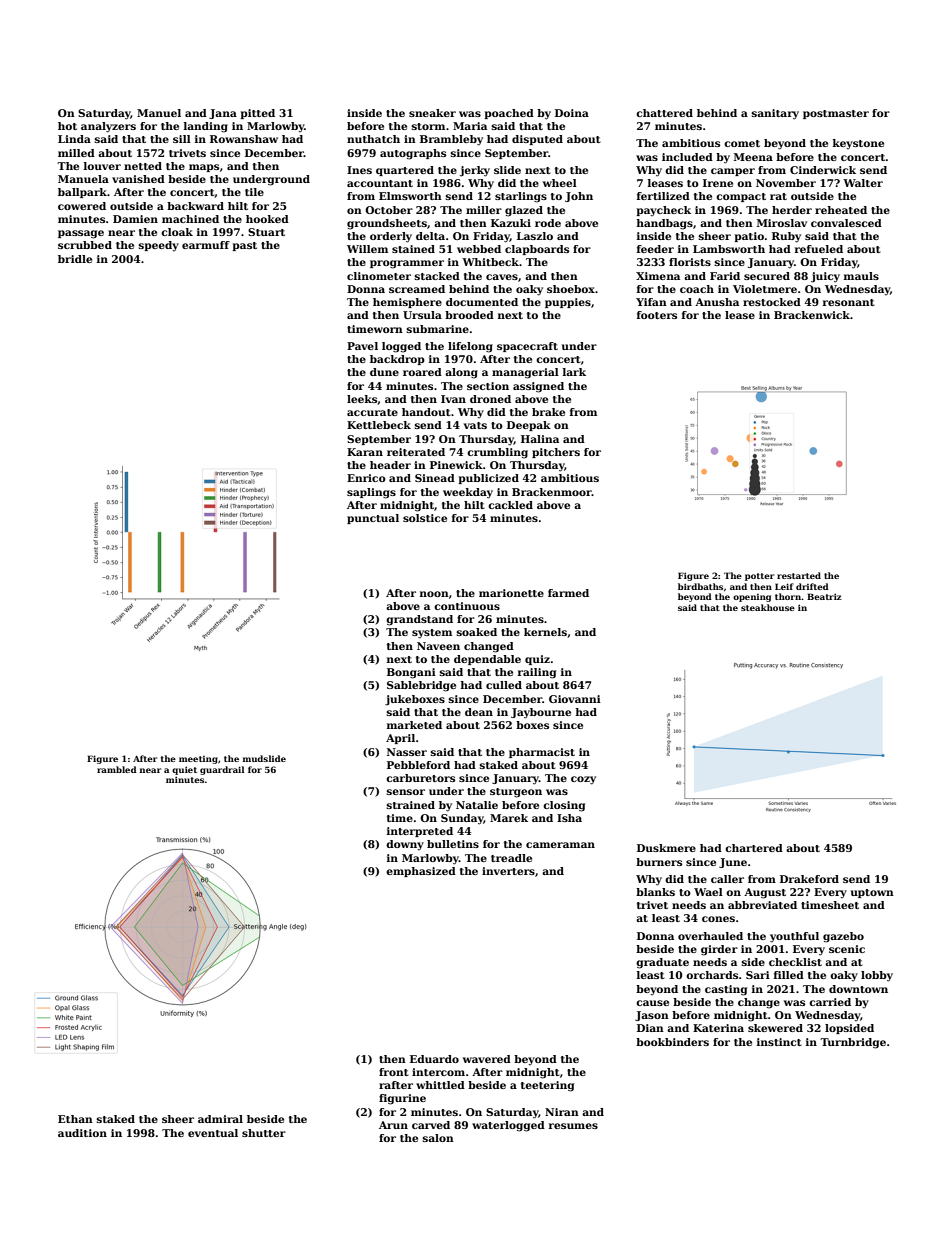 The width and height of the image is (952, 1233). What do you see at coordinates (872, 893) in the image?
I see `uptown` at bounding box center [872, 893].
